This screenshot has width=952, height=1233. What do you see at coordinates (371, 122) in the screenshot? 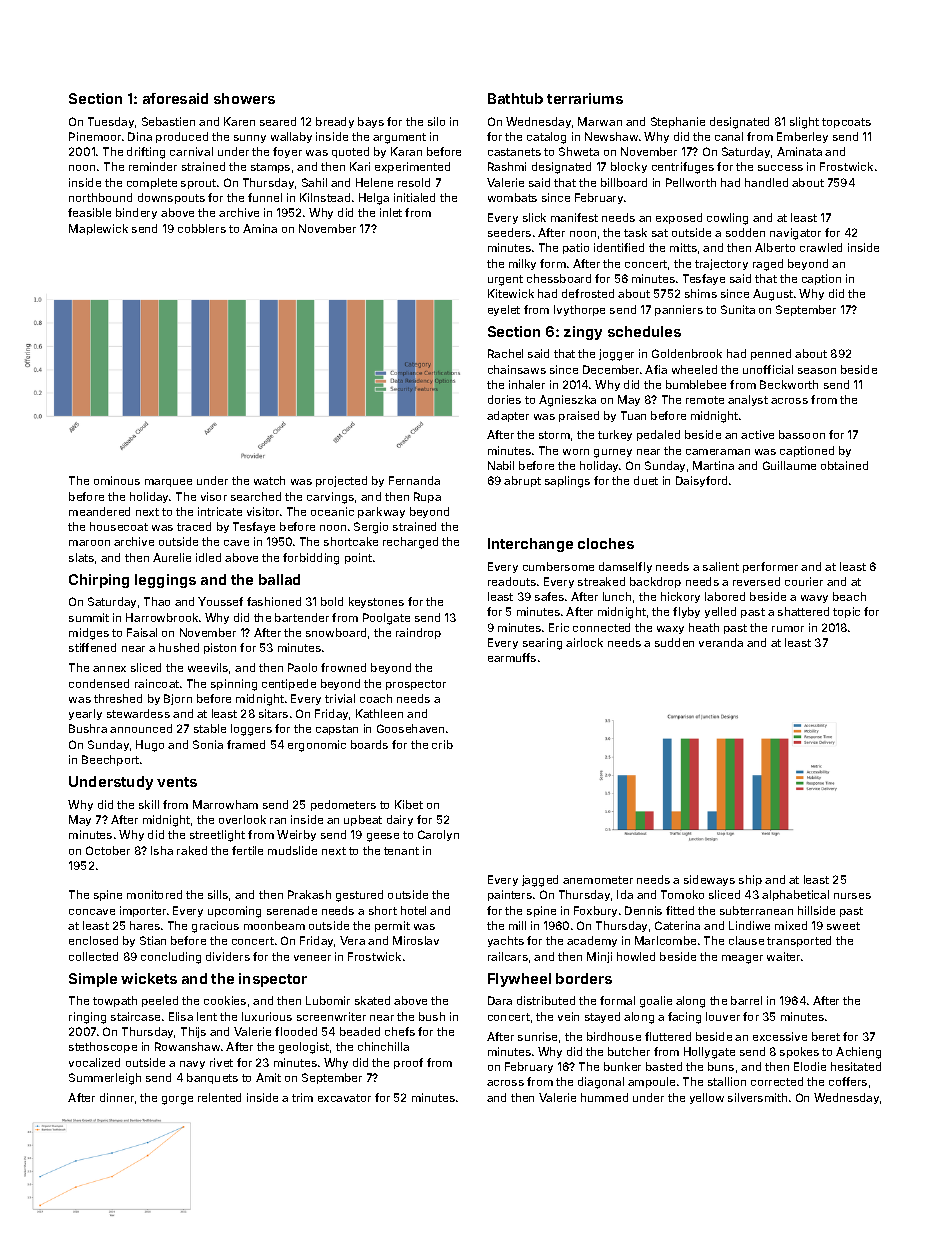
I see `bays` at bounding box center [371, 122].
